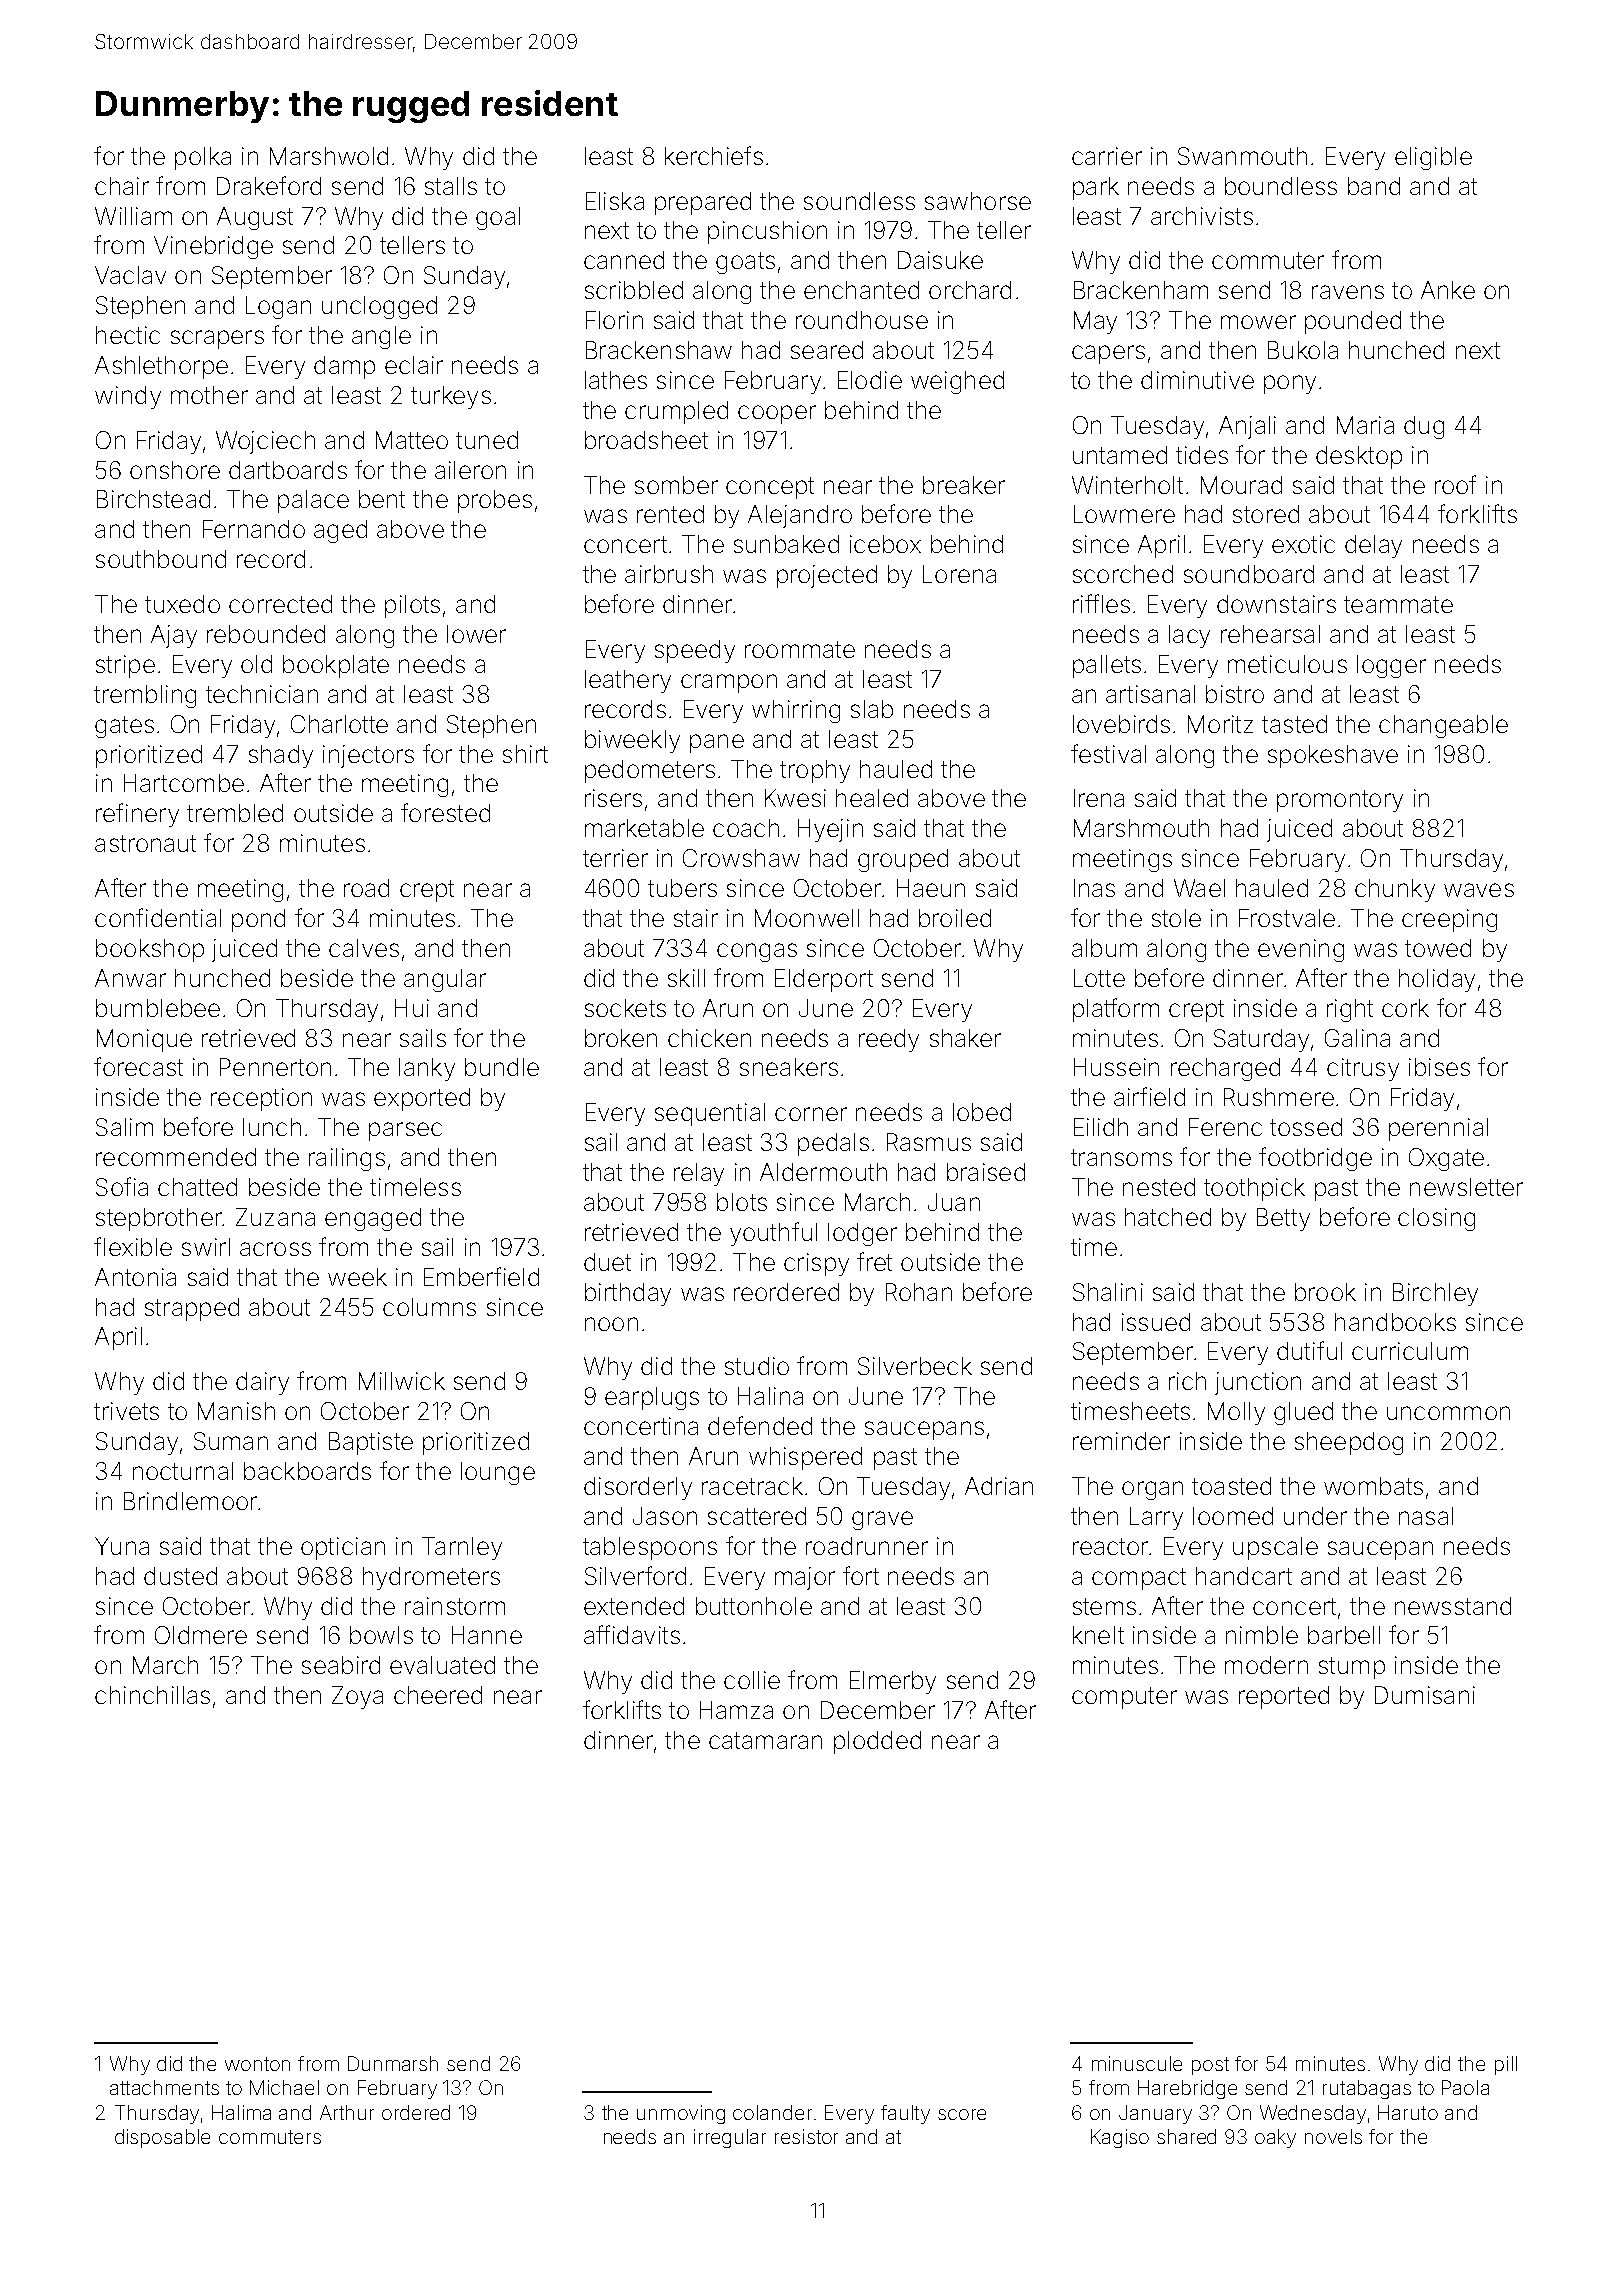 This image has width=1620, height=2292. Describe the element at coordinates (730, 2138) in the image. I see `irregular` at that location.
